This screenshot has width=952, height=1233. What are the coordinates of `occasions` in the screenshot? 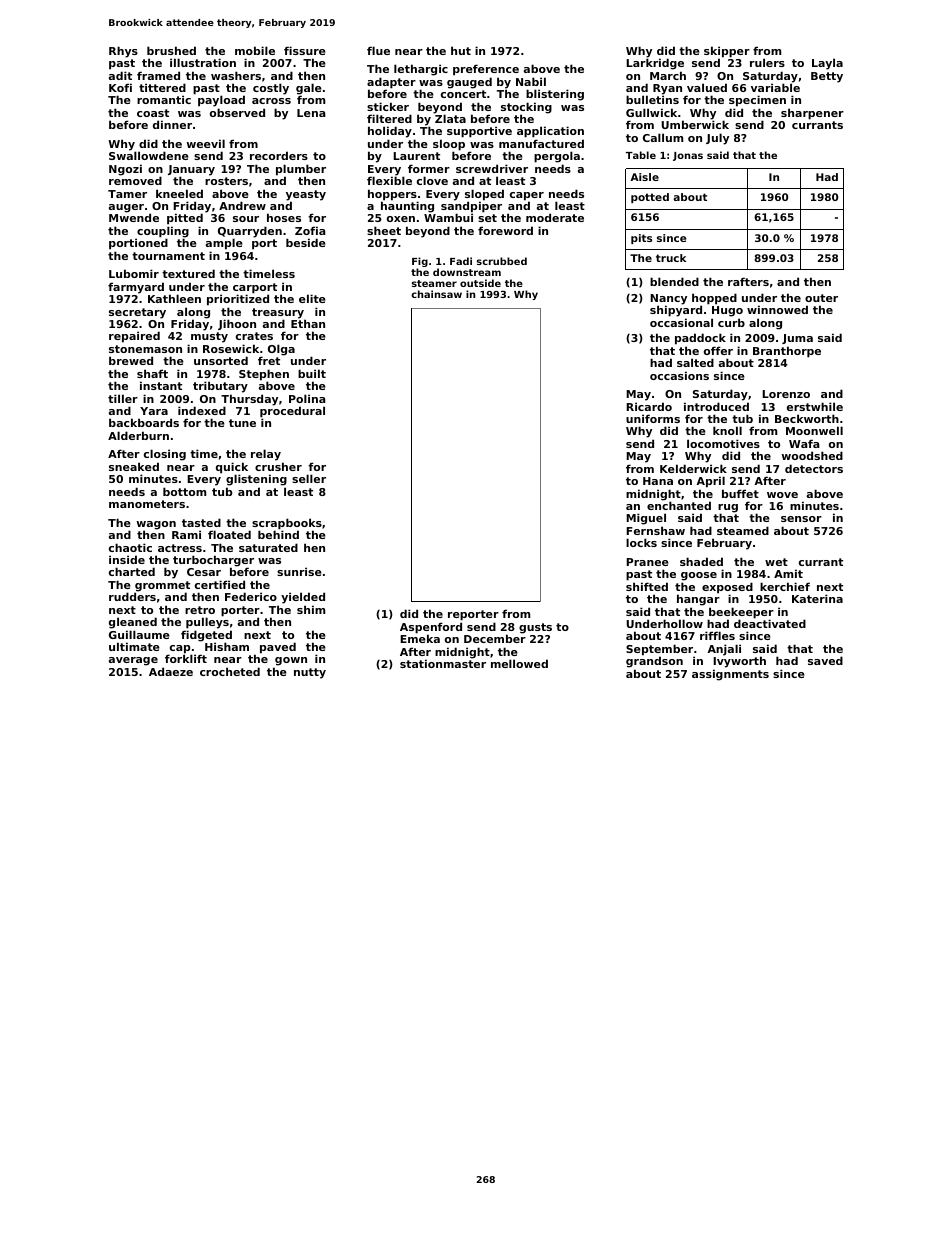 It's located at (679, 375).
